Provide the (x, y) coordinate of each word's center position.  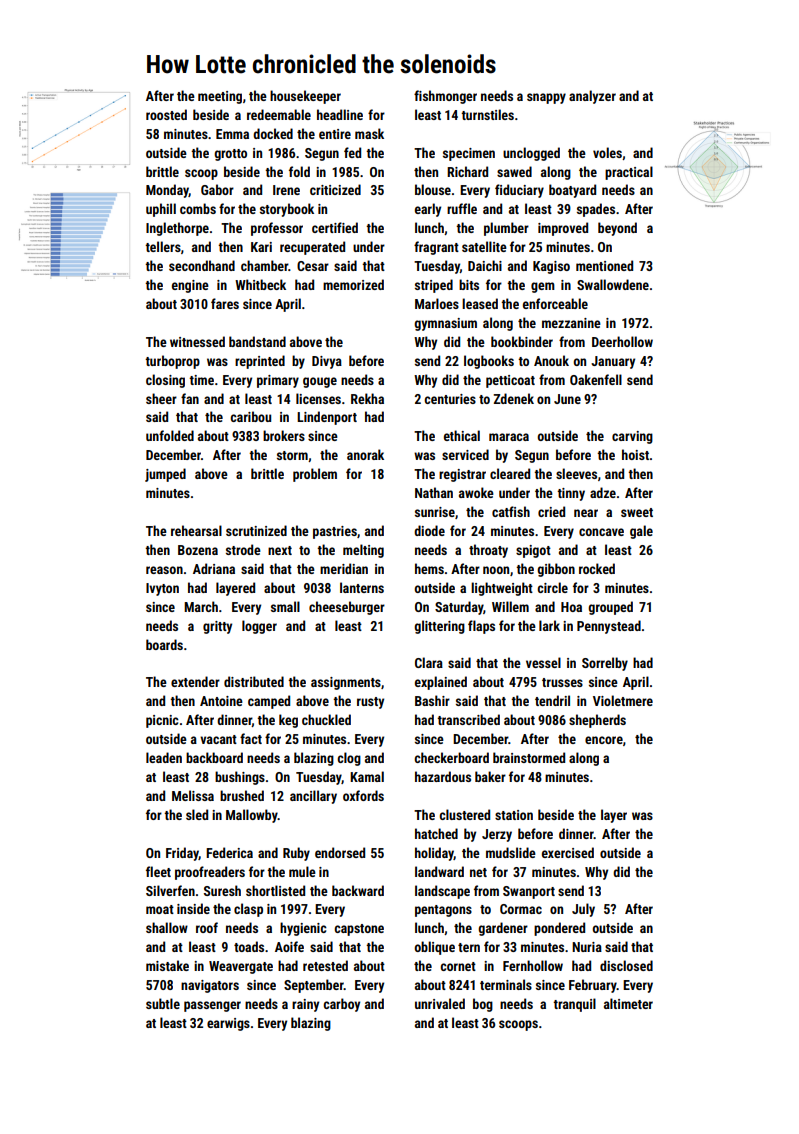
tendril (552, 700)
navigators (210, 986)
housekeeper (305, 97)
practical (629, 173)
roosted (166, 114)
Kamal (367, 776)
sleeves (576, 473)
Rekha (367, 398)
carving (632, 437)
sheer (161, 398)
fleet (158, 871)
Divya (327, 362)
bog (483, 1005)
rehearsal (196, 530)
